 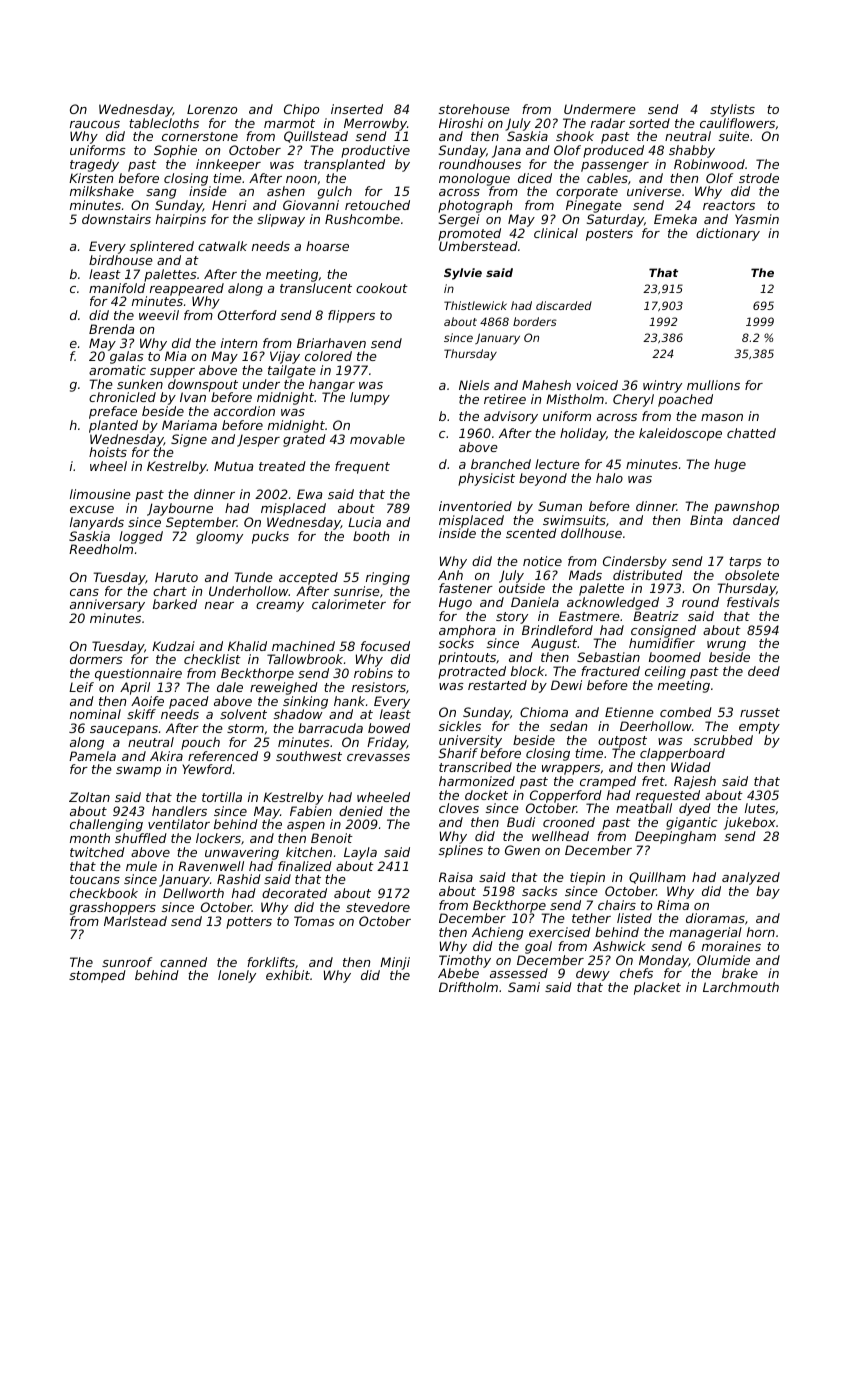 I want to click on catwalk, so click(x=222, y=246).
